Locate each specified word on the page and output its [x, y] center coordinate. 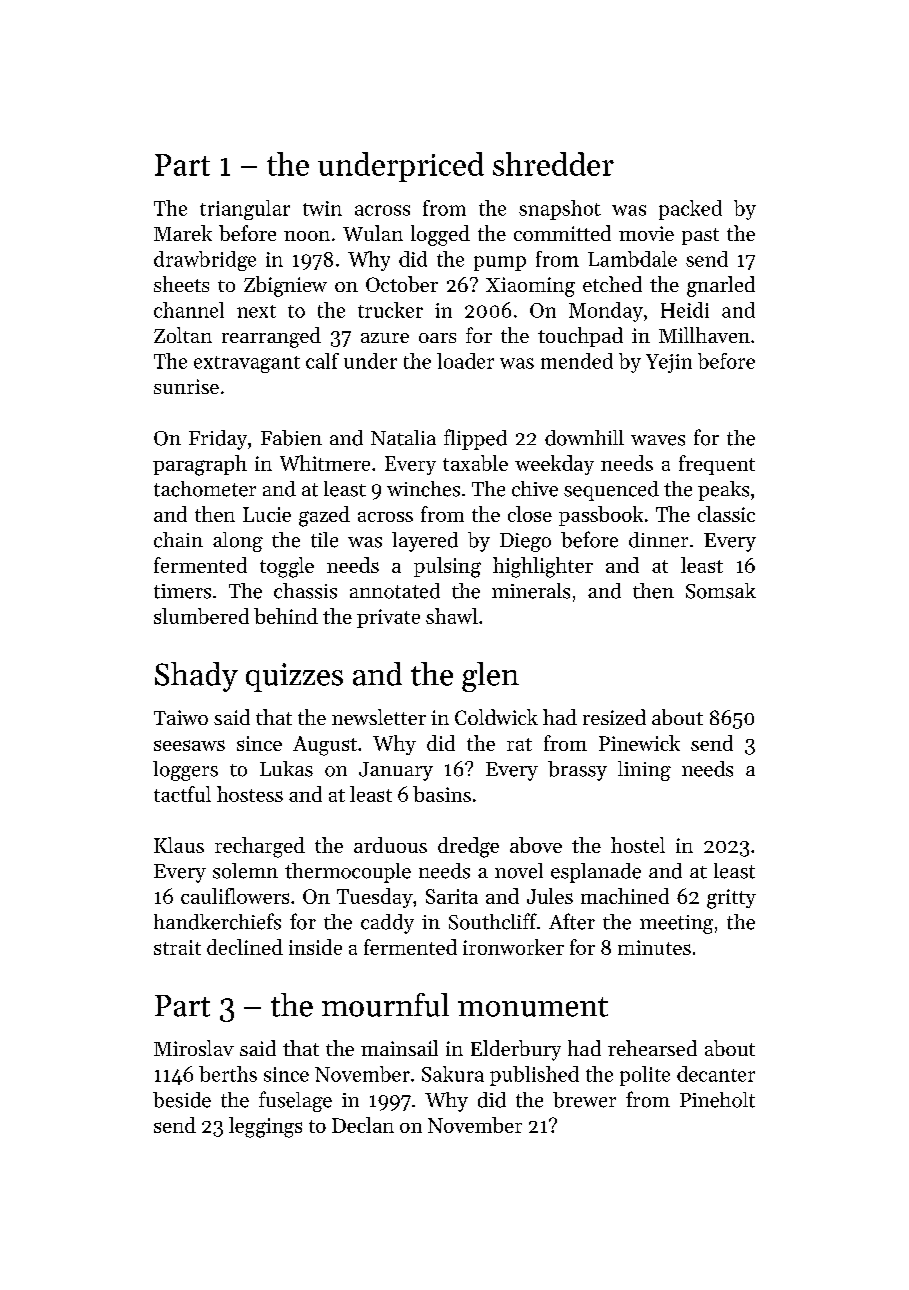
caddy [387, 924]
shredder [553, 164]
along [238, 542]
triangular [245, 210]
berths [228, 1074]
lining [644, 771]
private [388, 618]
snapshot [560, 210]
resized [614, 717]
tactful [182, 794]
